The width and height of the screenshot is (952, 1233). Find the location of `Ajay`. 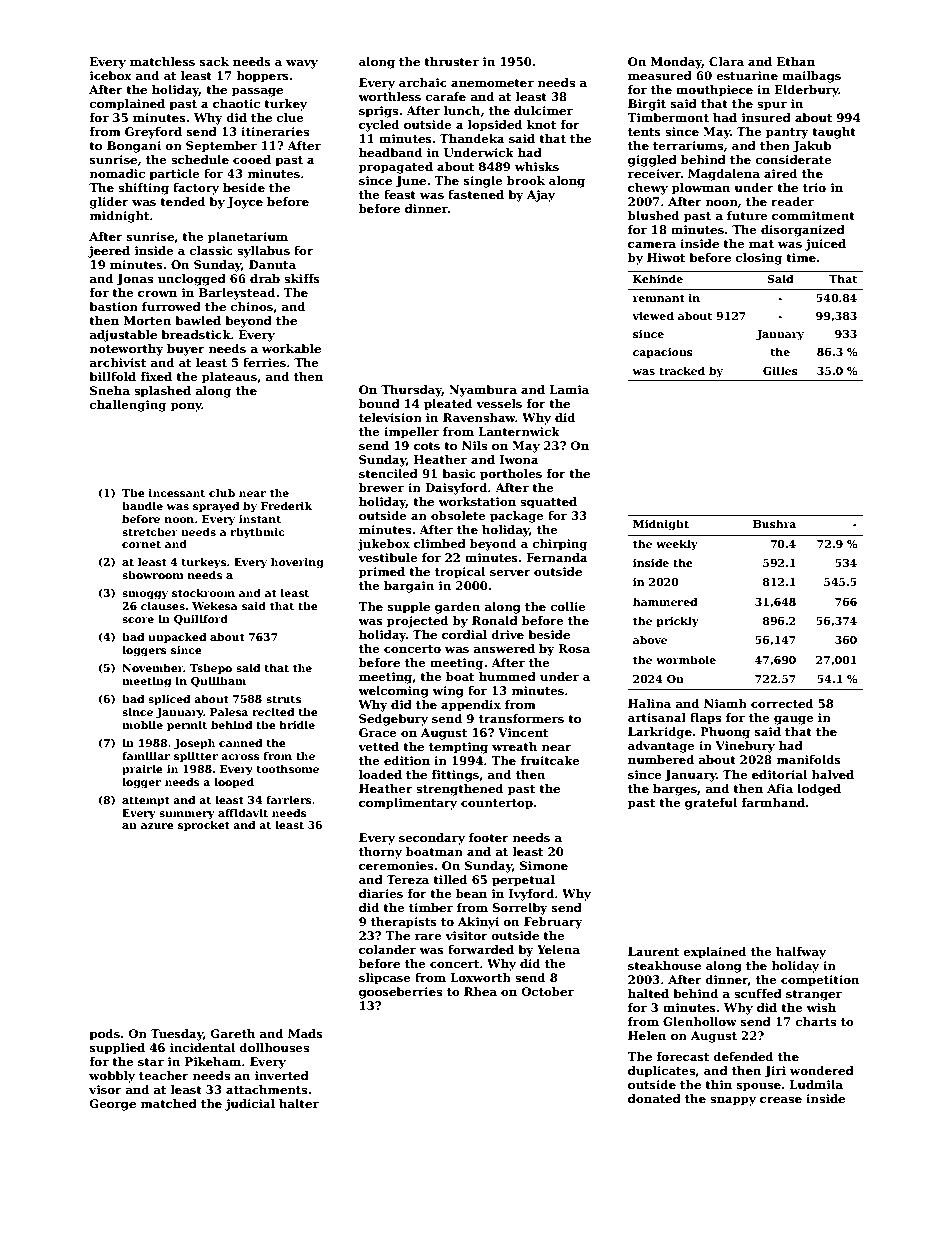

Ajay is located at coordinates (541, 196).
